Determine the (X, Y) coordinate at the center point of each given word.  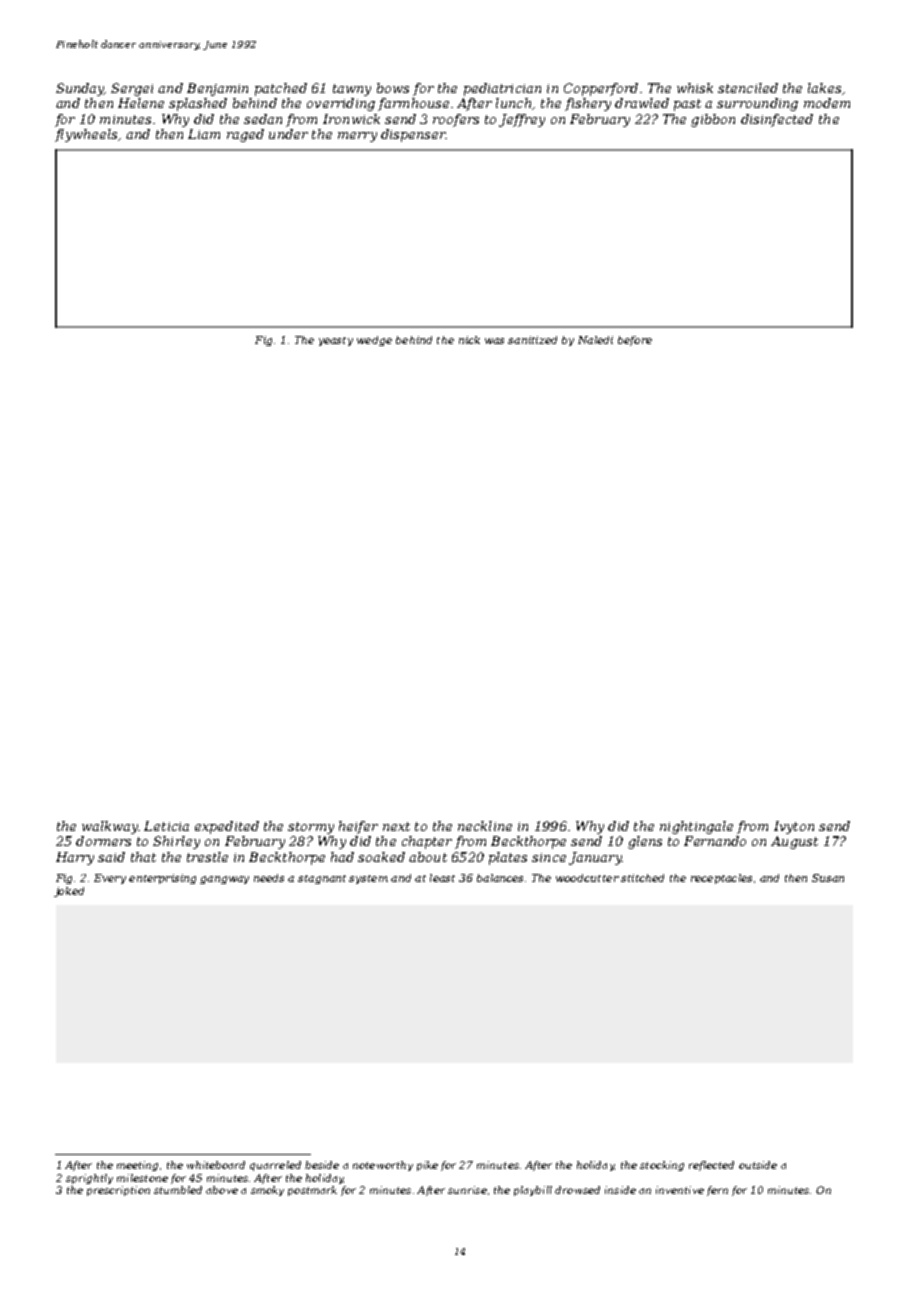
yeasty (336, 341)
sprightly (89, 1179)
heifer (358, 827)
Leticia (166, 826)
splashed (198, 104)
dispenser (413, 135)
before (635, 341)
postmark (312, 1191)
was (494, 341)
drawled (642, 103)
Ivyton (794, 827)
